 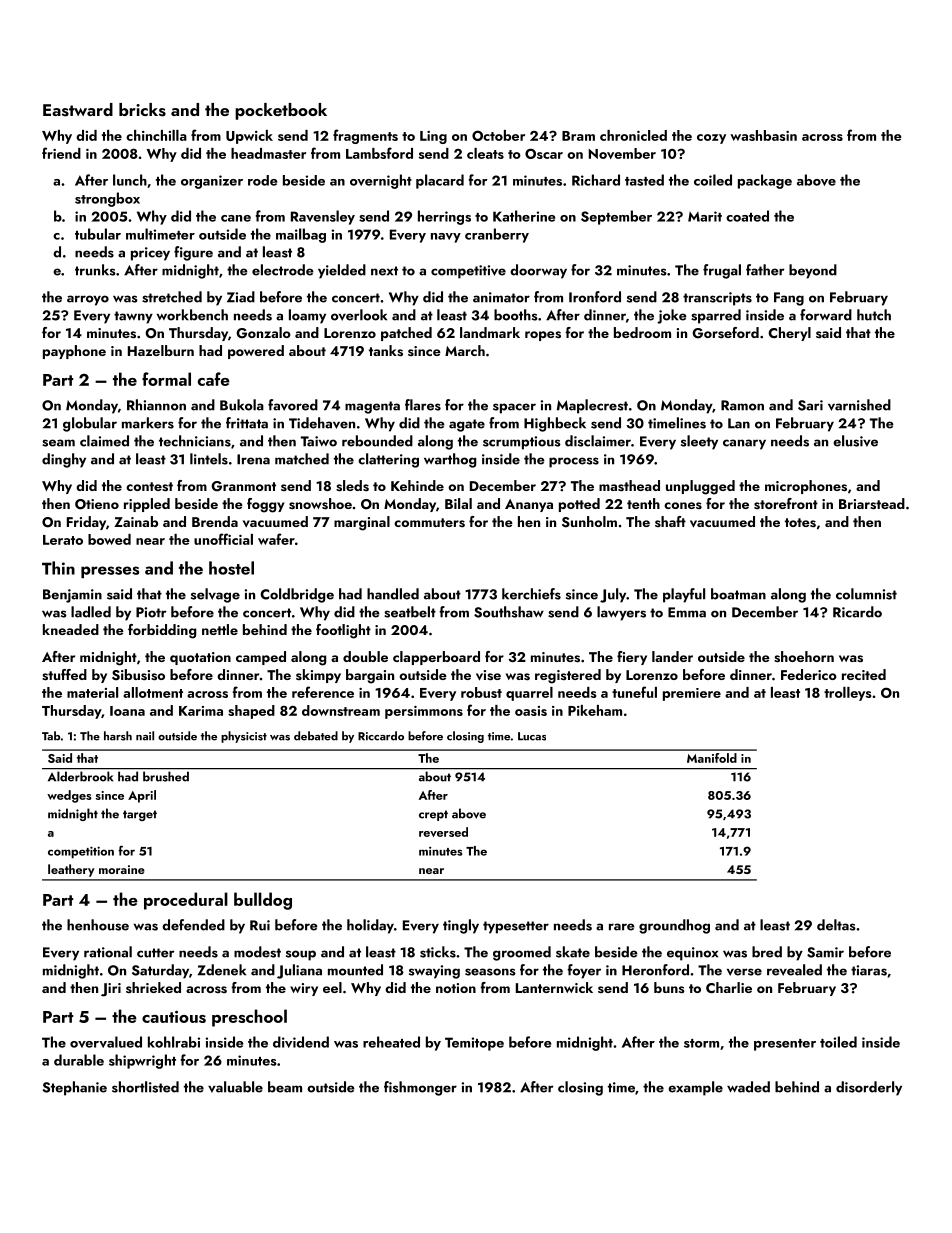 What do you see at coordinates (509, 612) in the screenshot?
I see `Southshaw` at bounding box center [509, 612].
